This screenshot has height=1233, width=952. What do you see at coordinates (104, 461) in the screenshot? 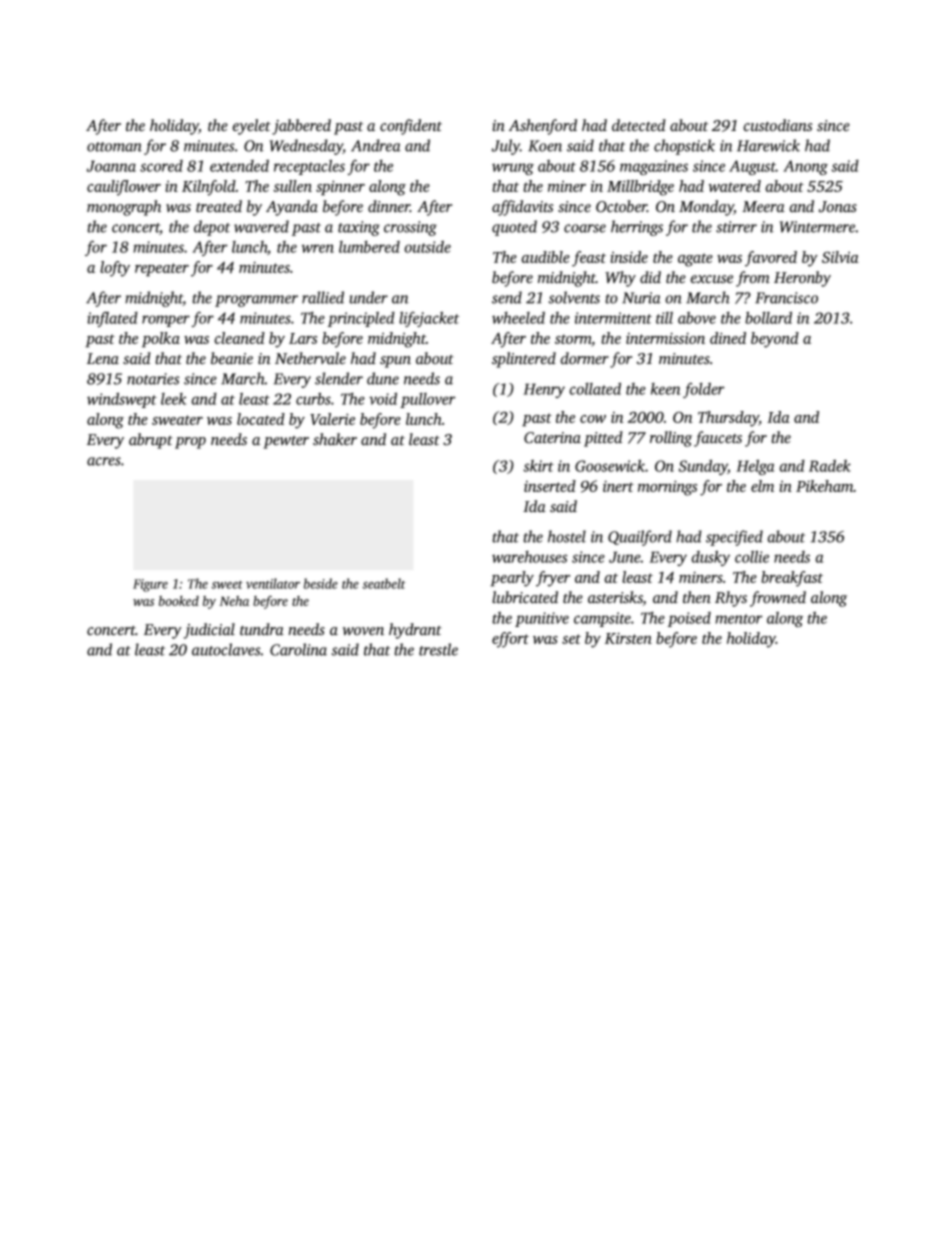
I see `acres` at bounding box center [104, 461].
